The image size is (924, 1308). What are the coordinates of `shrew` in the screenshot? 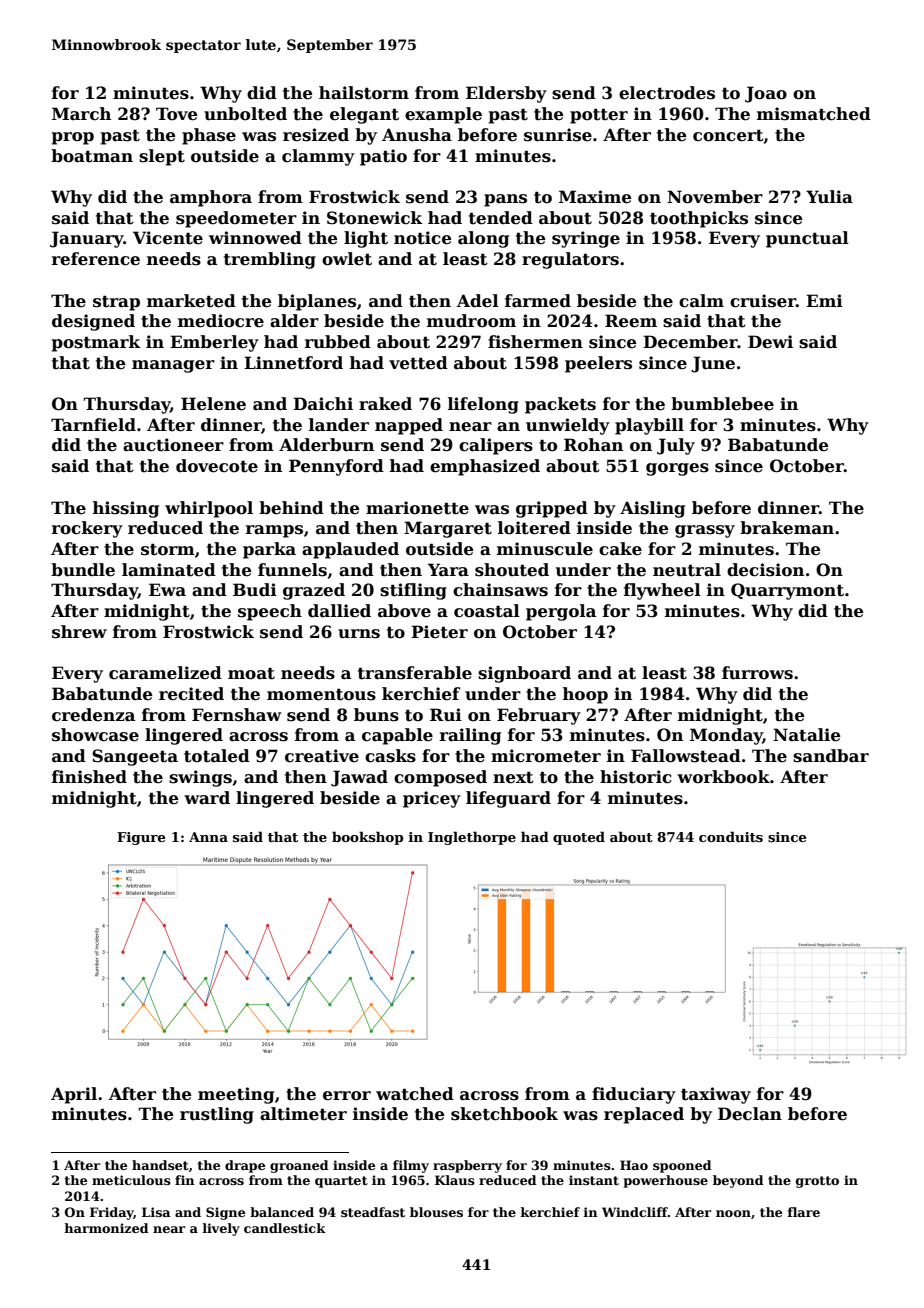 It's located at (79, 632).
